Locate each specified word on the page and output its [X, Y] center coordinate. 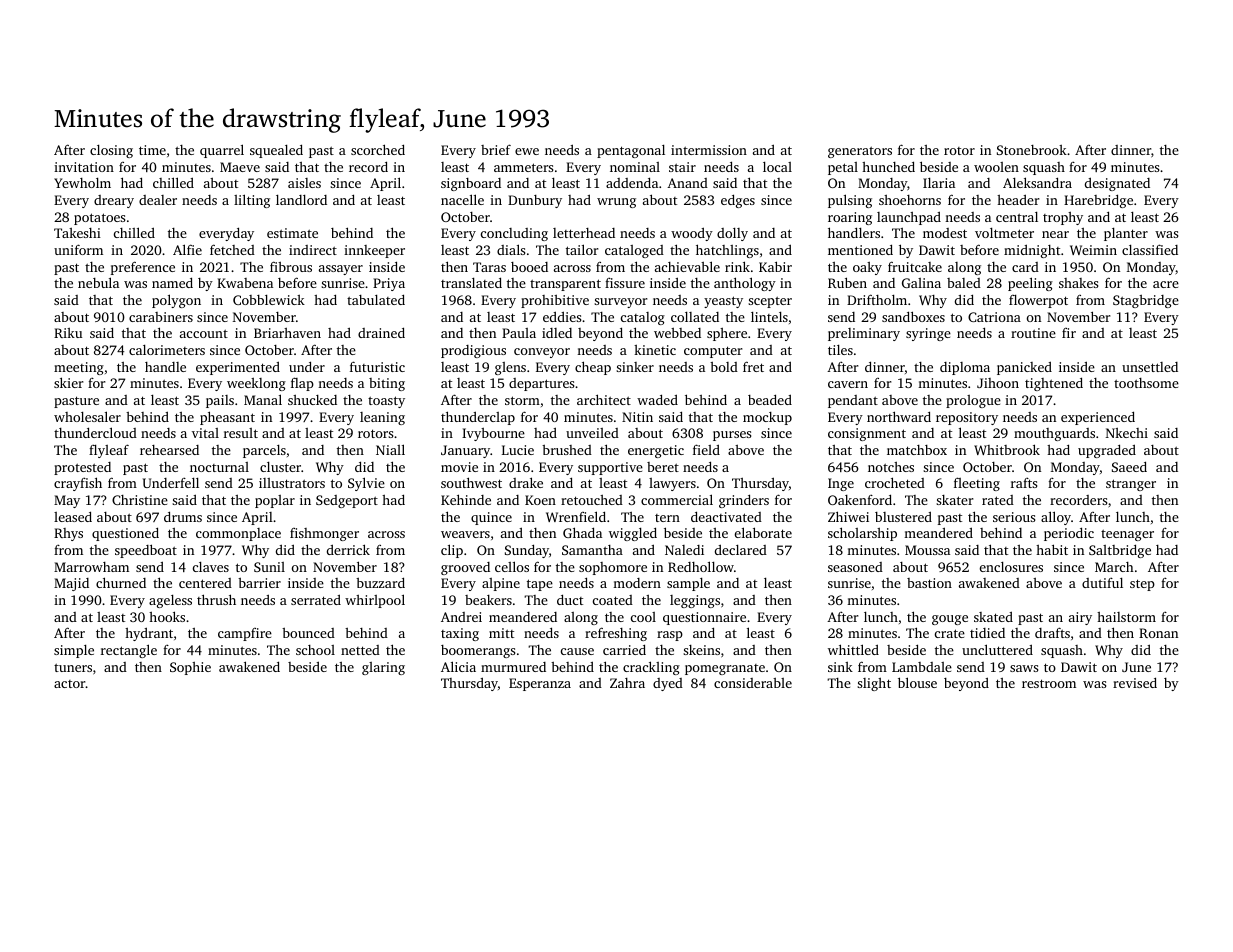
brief [496, 149]
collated [695, 317]
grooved [465, 568]
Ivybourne [493, 434]
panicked [1024, 368]
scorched [378, 149]
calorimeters [167, 350]
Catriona [994, 317]
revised [1135, 682]
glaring [383, 668]
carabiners [161, 317]
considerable [753, 683]
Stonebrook [1032, 150]
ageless [170, 601]
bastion [929, 583]
